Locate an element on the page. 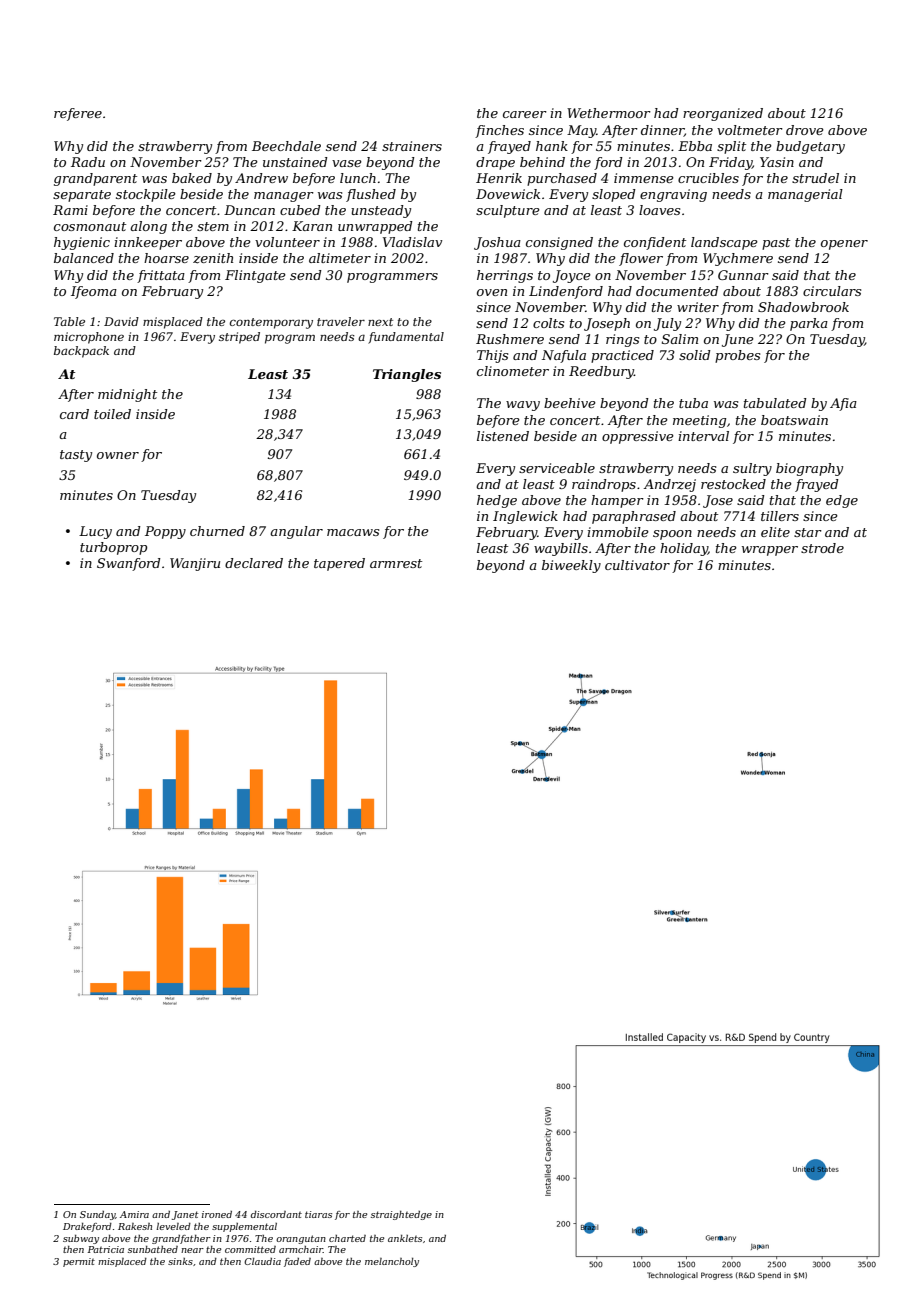 This image has height=1308, width=924. anklets is located at coordinates (405, 1238).
